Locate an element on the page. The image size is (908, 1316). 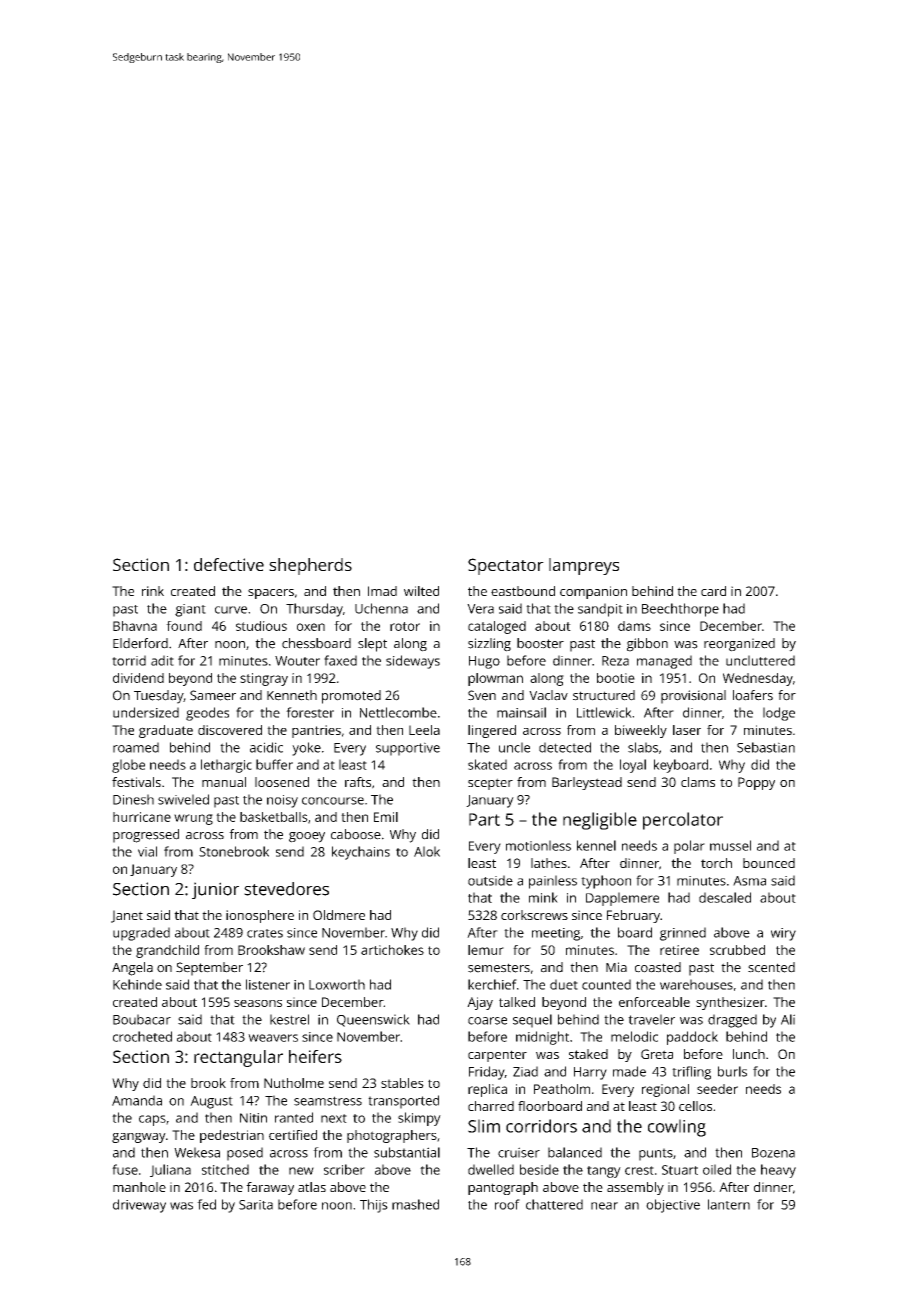
loyal is located at coordinates (633, 766).
